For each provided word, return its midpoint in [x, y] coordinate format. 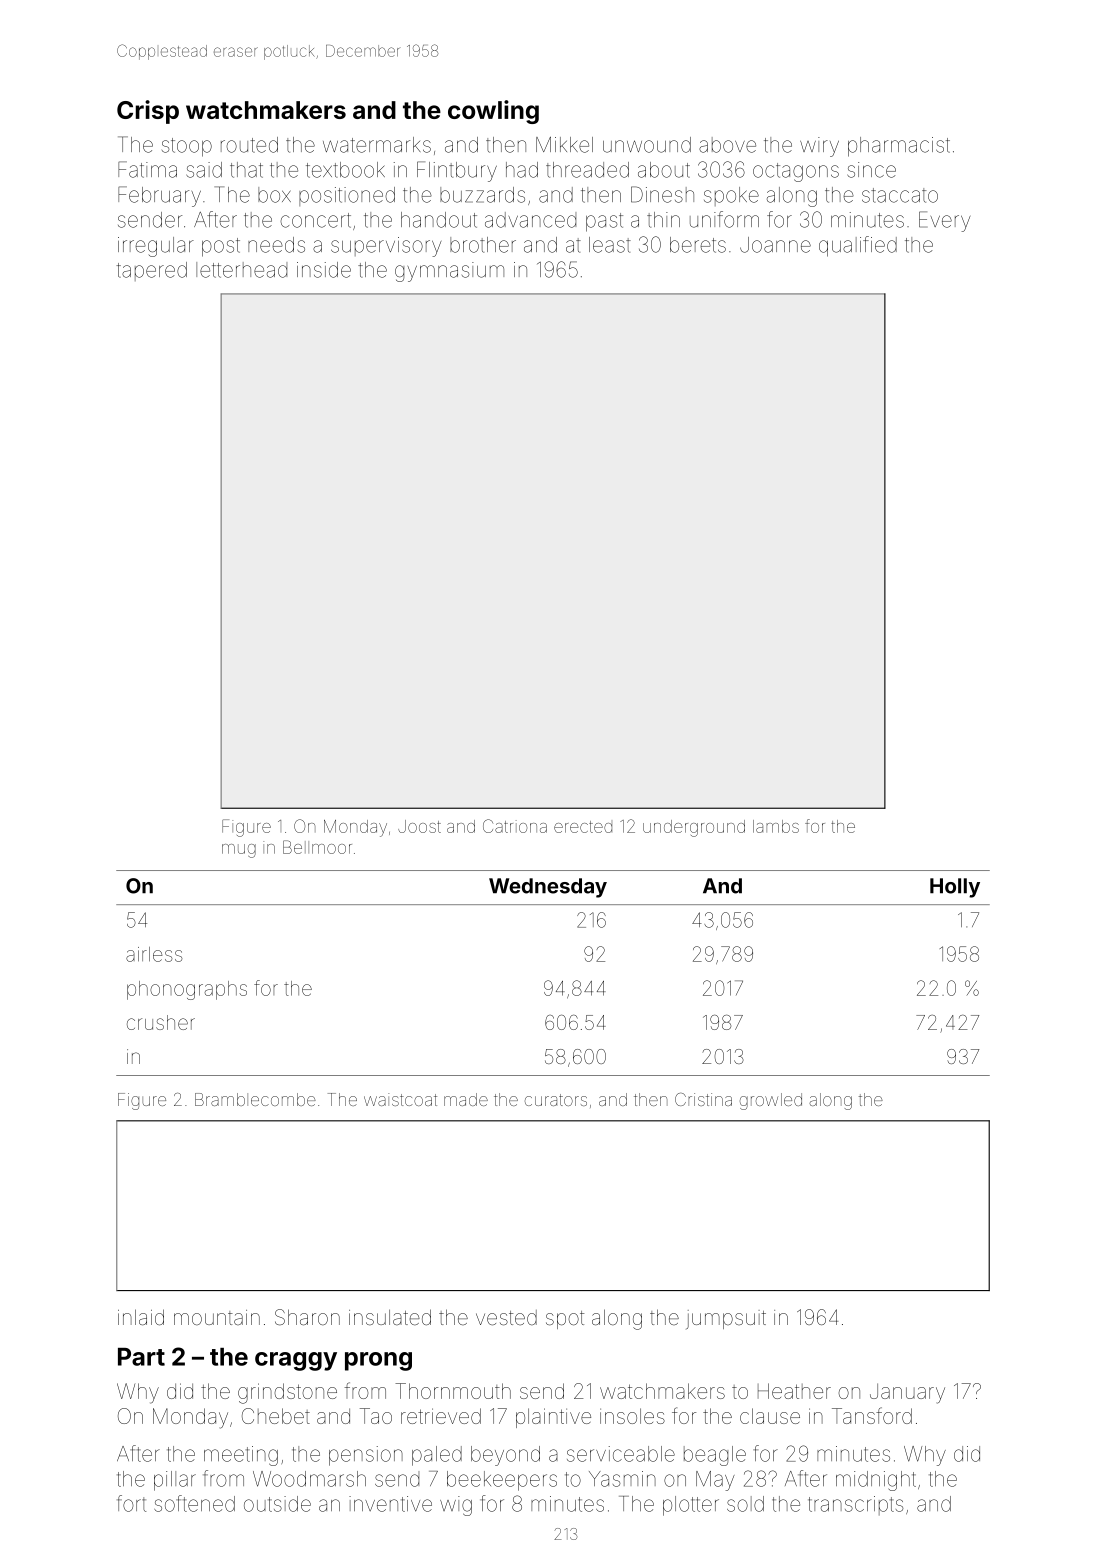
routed [249, 145]
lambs [776, 826]
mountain [217, 1317]
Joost [419, 826]
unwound [647, 145]
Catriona [515, 826]
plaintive [553, 1418]
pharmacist [899, 147]
